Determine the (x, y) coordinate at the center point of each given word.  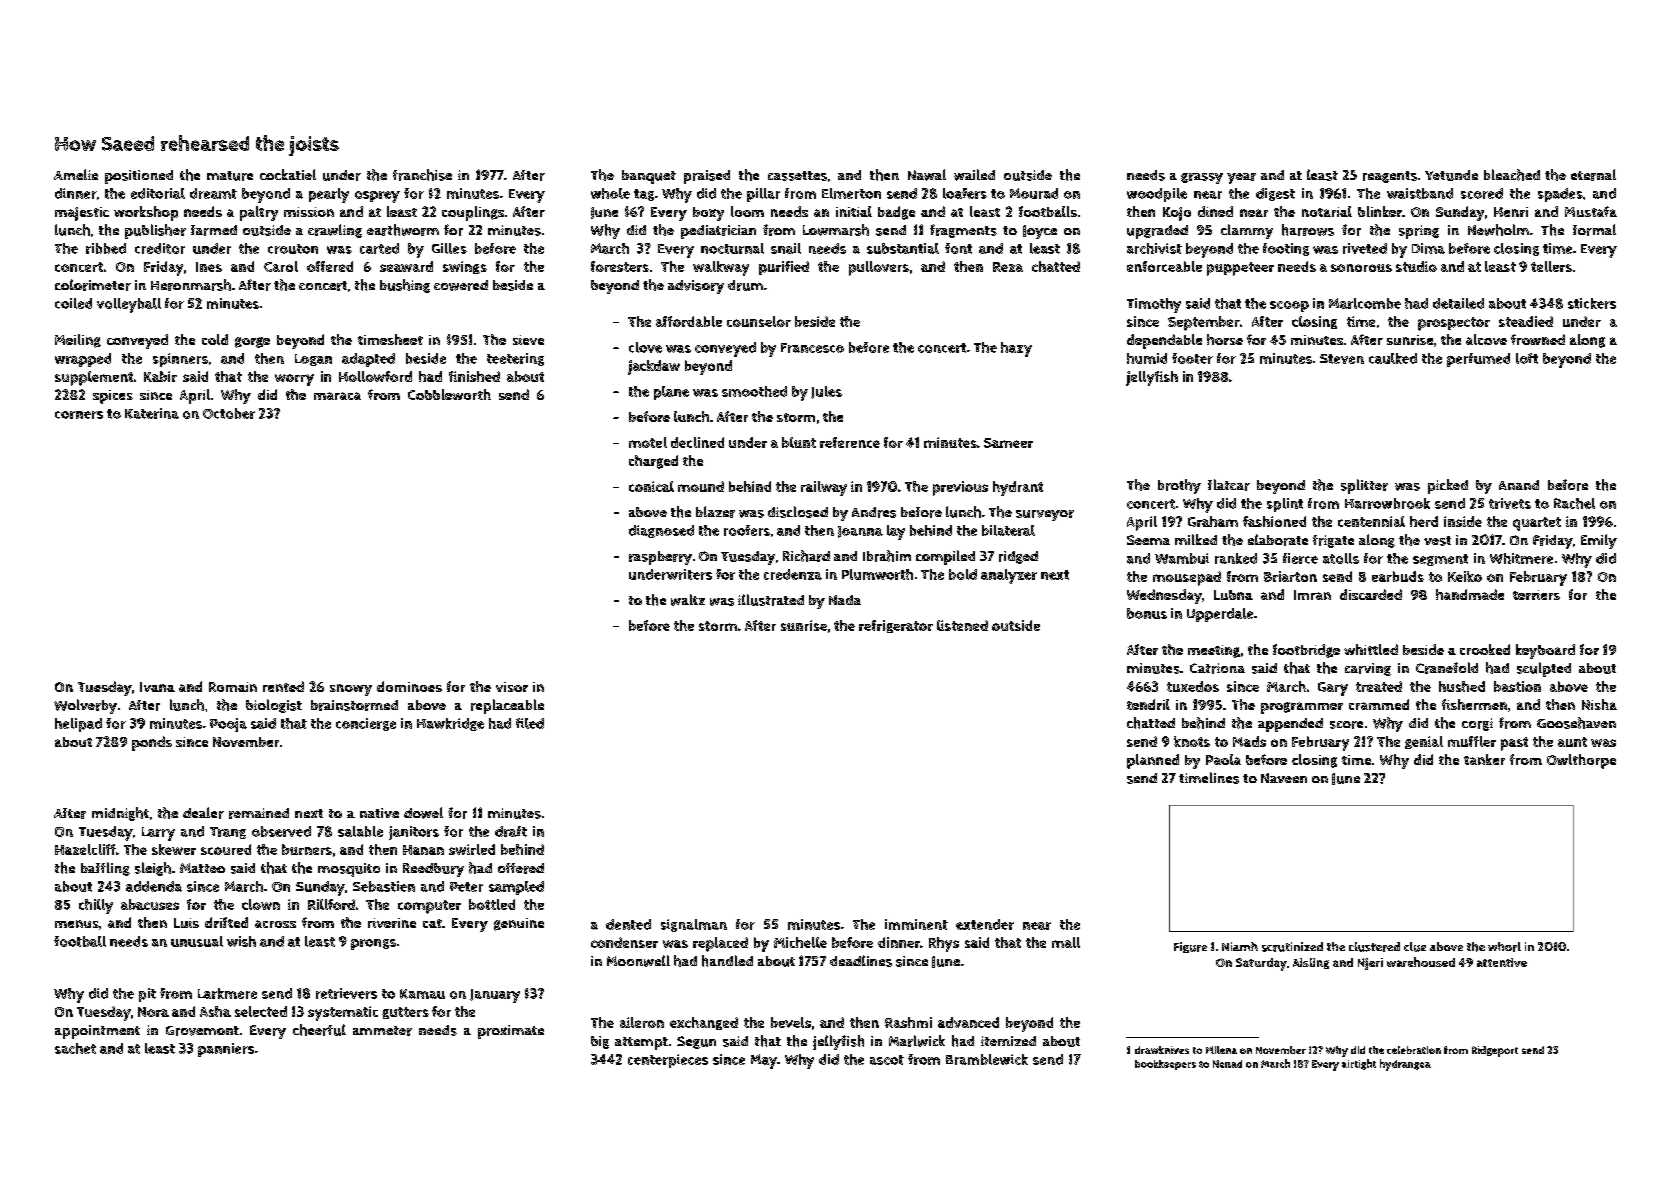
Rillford (331, 904)
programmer (1302, 708)
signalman (694, 925)
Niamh (1240, 946)
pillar (763, 195)
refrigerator (896, 626)
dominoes (409, 686)
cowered (461, 285)
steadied (1526, 321)
